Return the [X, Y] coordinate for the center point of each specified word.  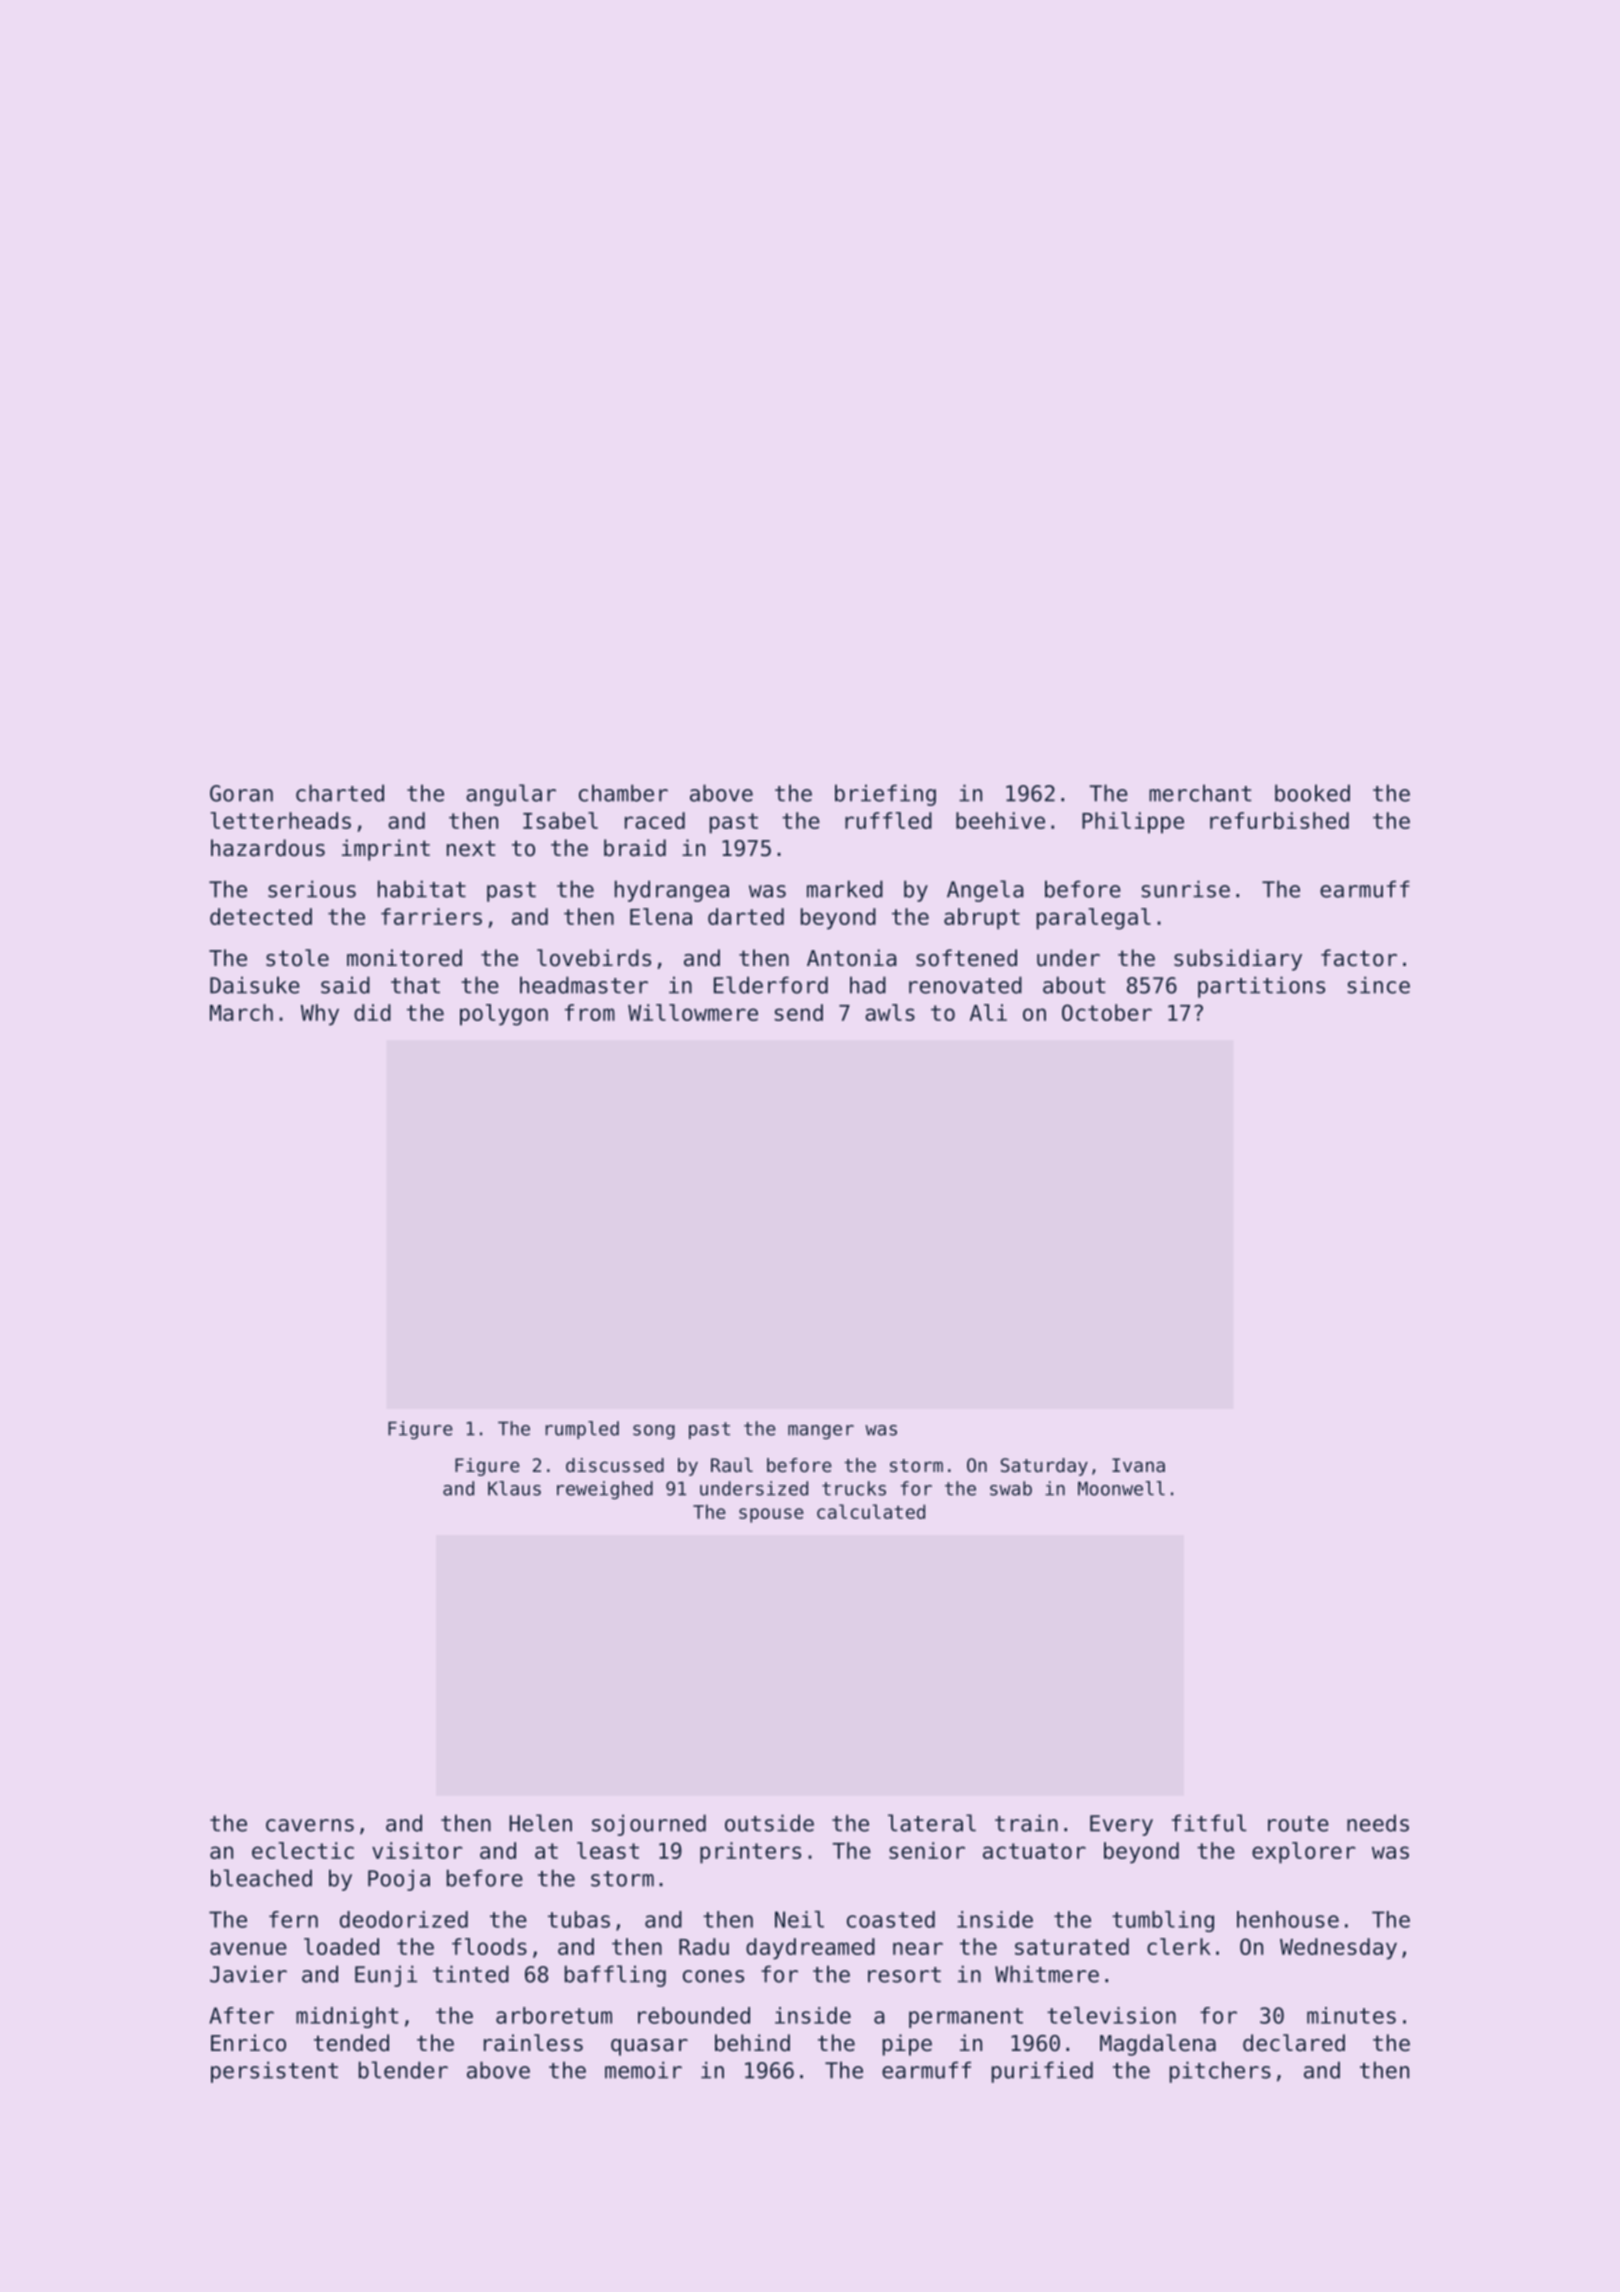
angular [511, 795]
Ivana [1138, 1465]
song [654, 1432]
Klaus [514, 1488]
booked [1312, 793]
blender [403, 2070]
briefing [885, 795]
